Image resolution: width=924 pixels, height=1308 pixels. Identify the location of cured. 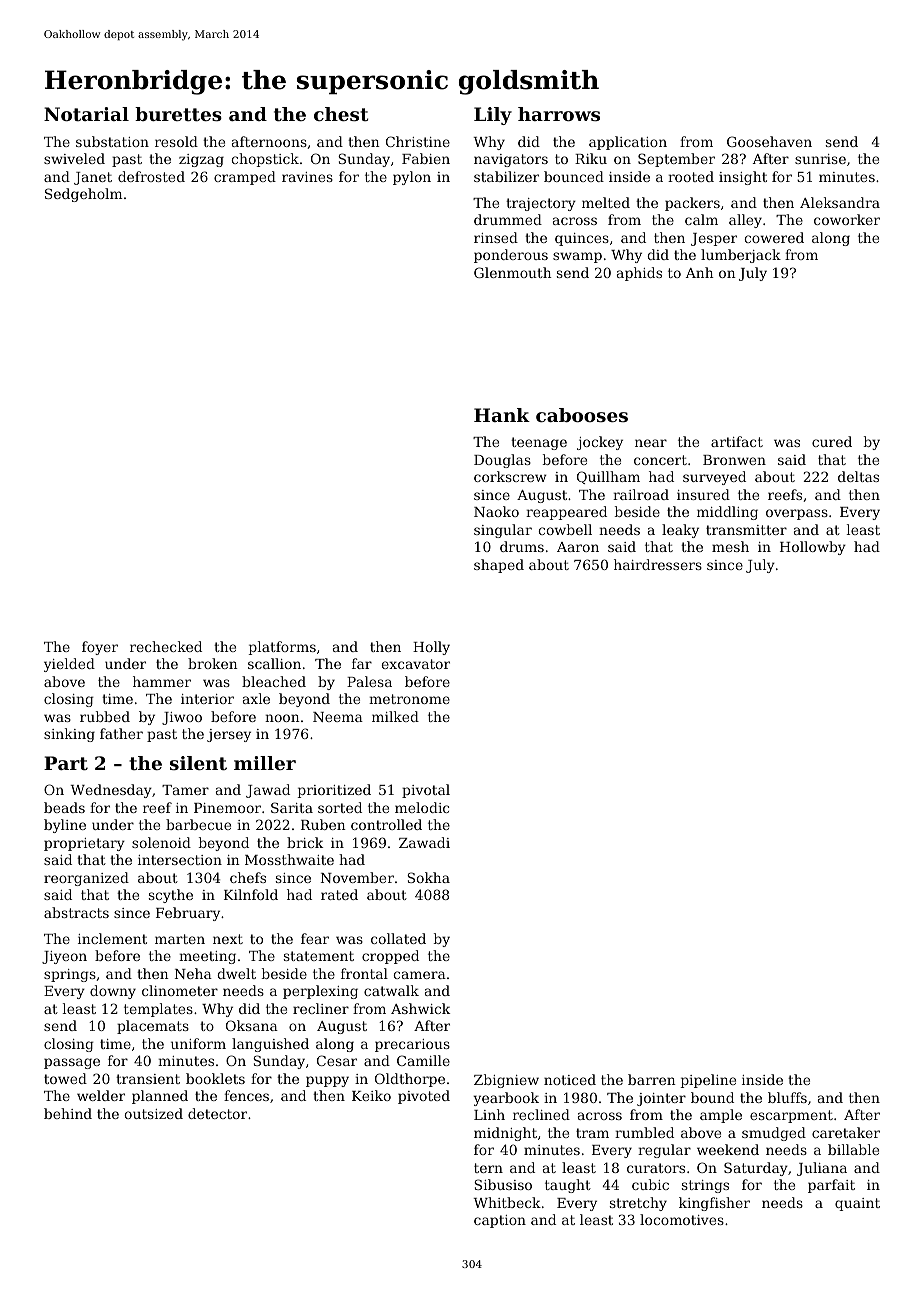
(832, 441).
